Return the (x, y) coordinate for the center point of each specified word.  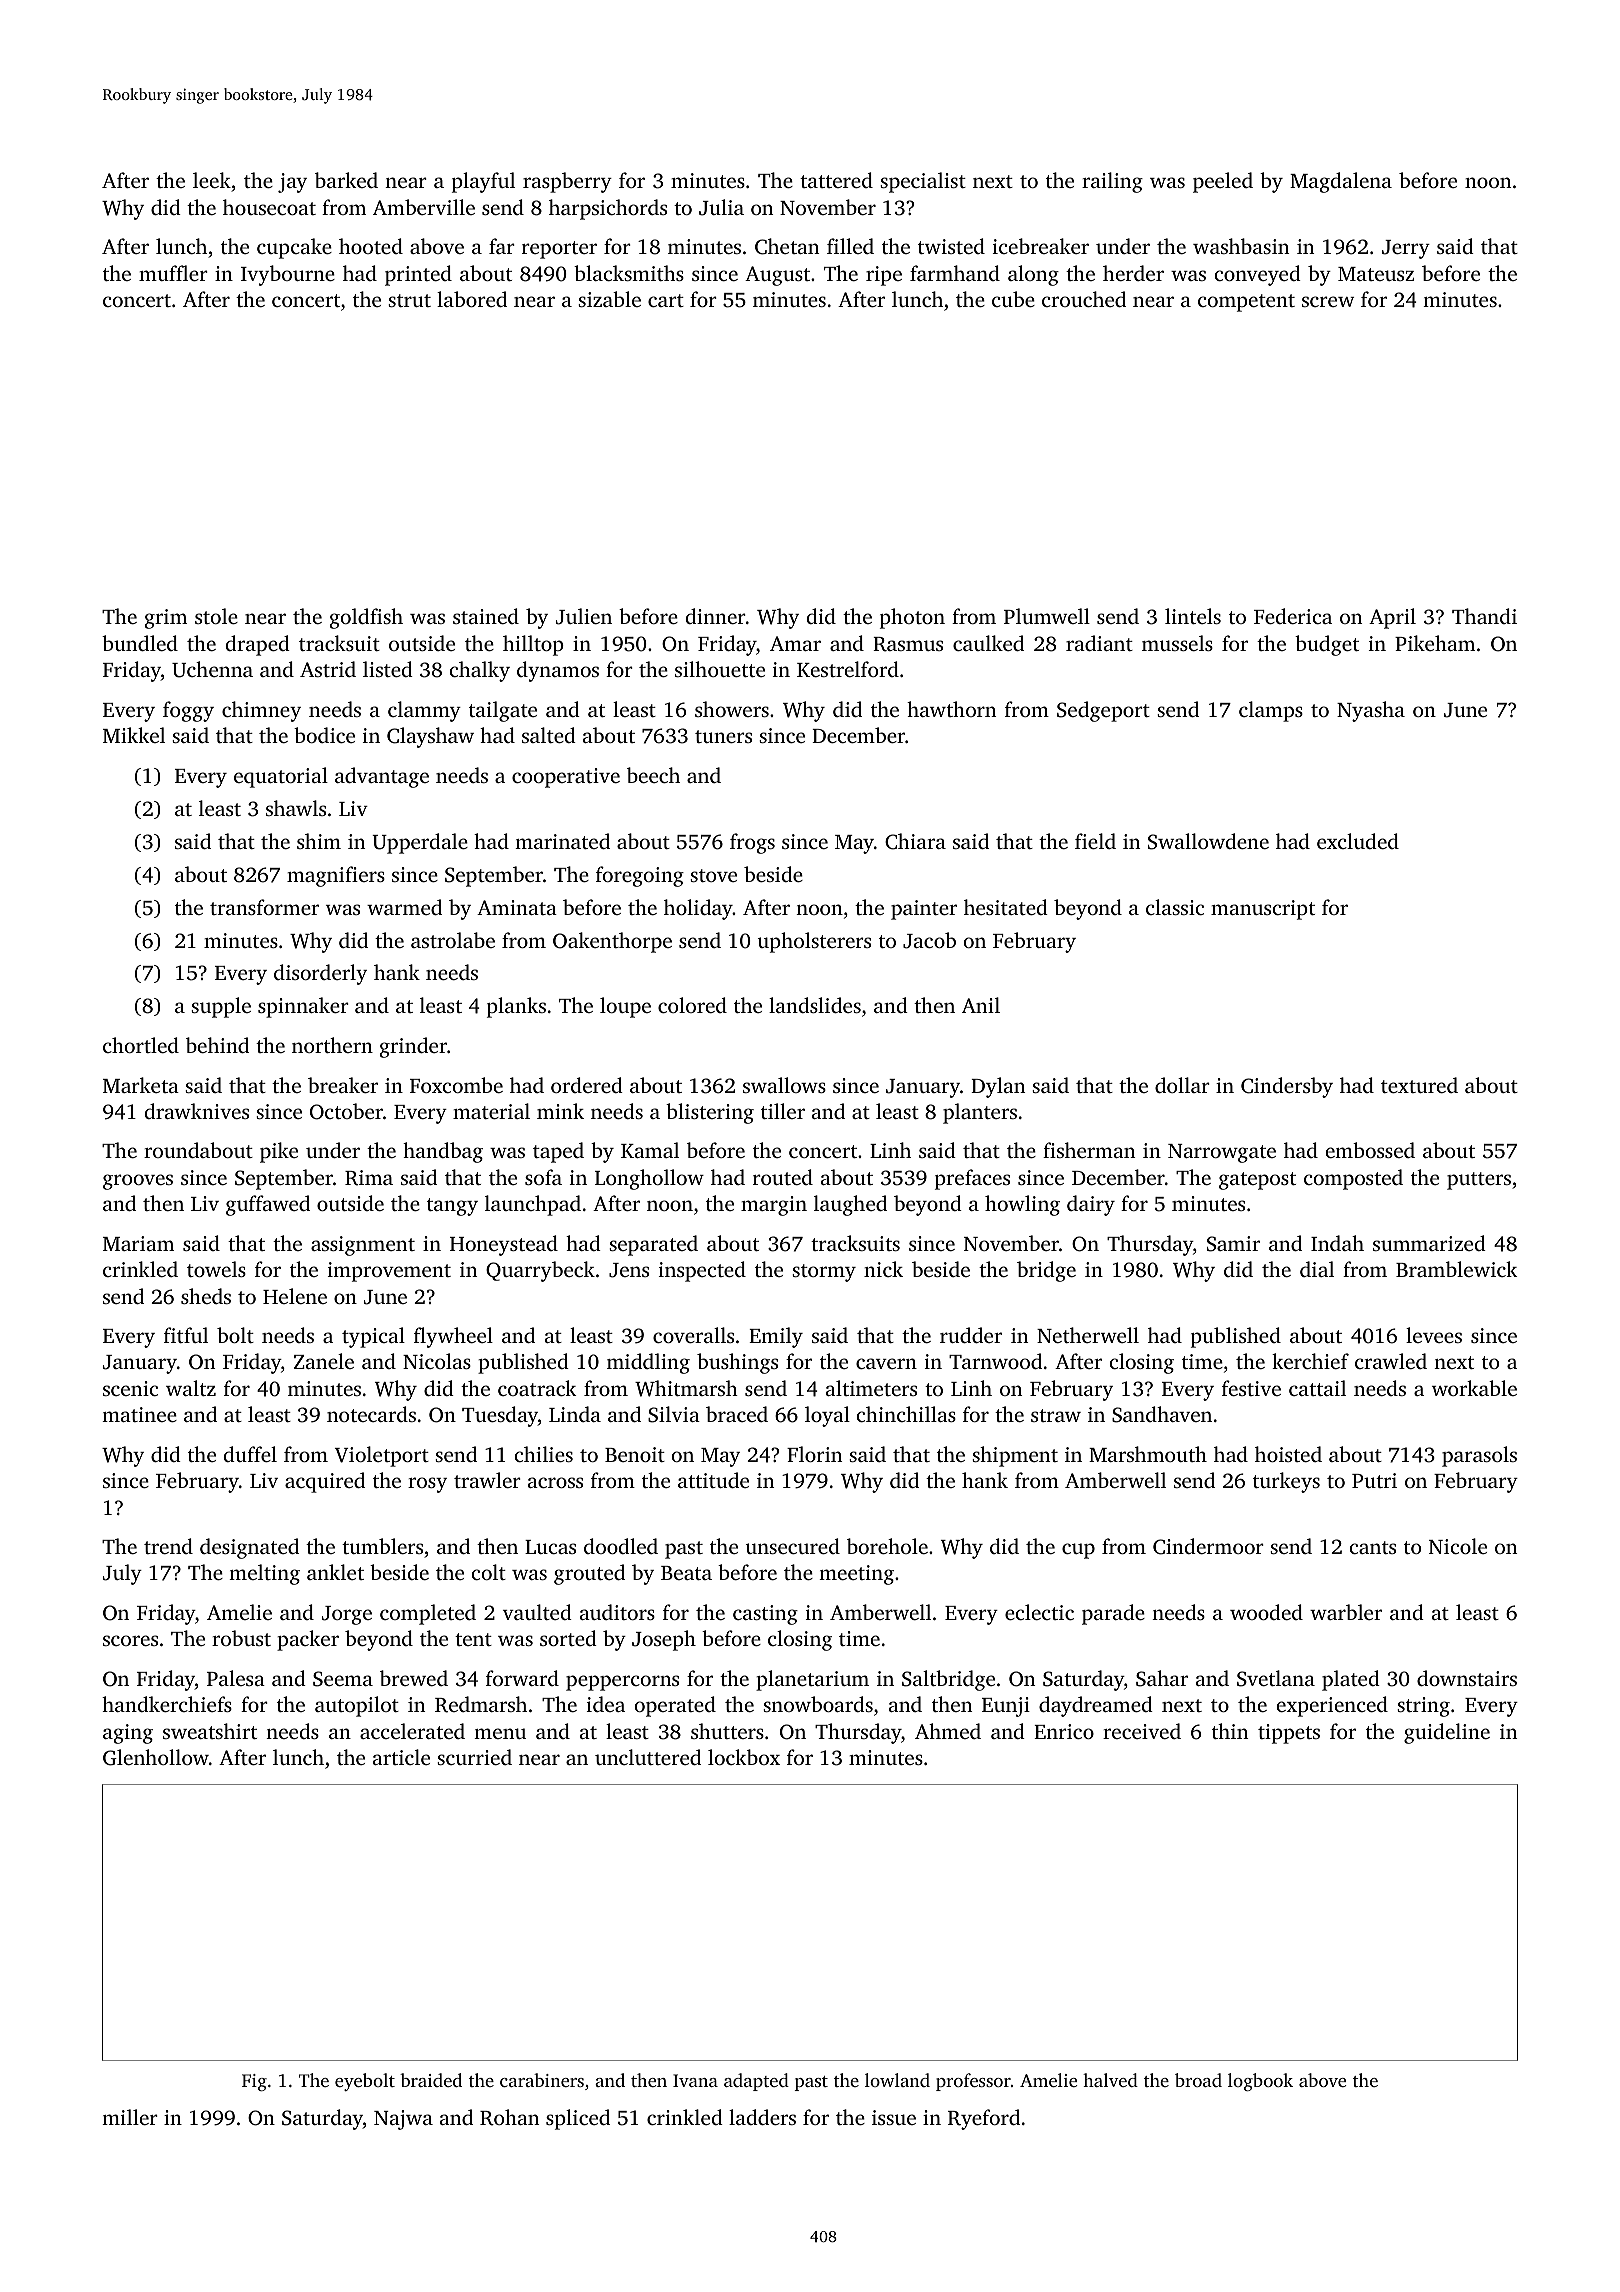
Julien (584, 616)
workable (1474, 1388)
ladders (762, 2117)
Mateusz (1376, 274)
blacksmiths (629, 273)
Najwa (403, 2120)
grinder (413, 1047)
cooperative (566, 778)
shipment (1015, 1456)
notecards (371, 1414)
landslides (815, 1005)
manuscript (1263, 910)
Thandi (1484, 616)
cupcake (294, 248)
